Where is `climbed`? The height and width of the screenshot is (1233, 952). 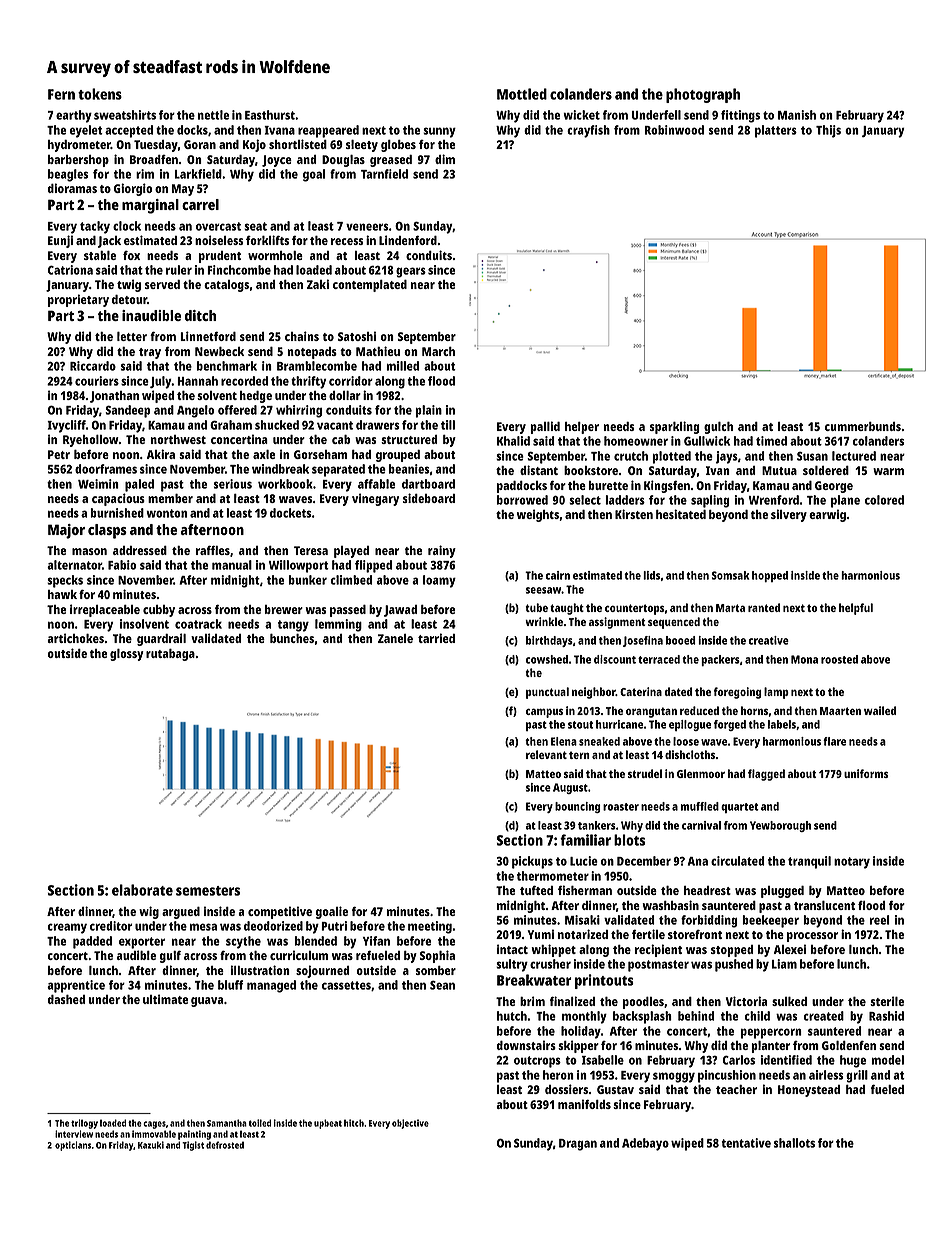
climbed is located at coordinates (351, 580).
